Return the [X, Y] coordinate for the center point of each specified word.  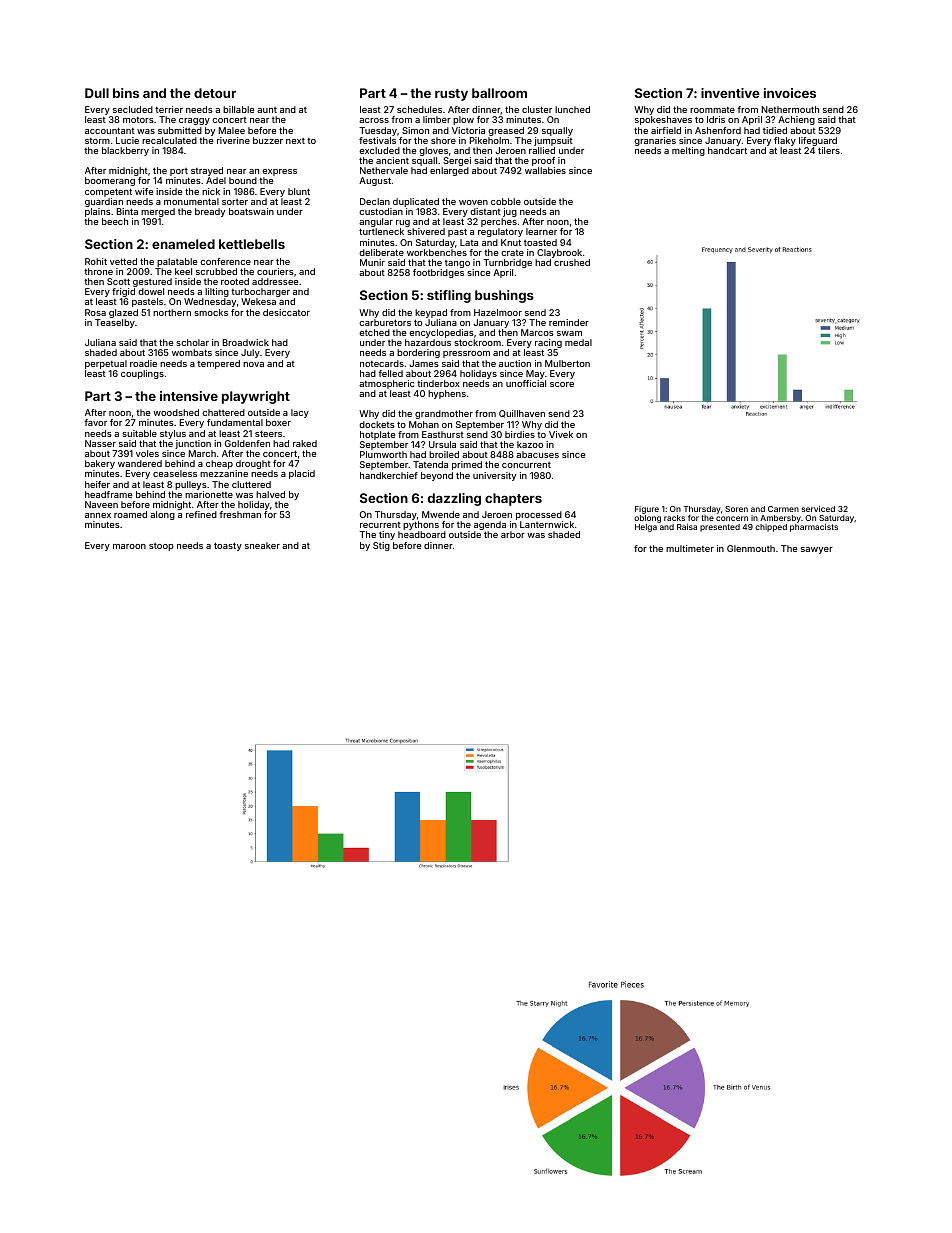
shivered [426, 231]
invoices [790, 93]
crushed [572, 262]
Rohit [96, 261]
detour [215, 93]
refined [201, 514]
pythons [421, 525]
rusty [451, 95]
